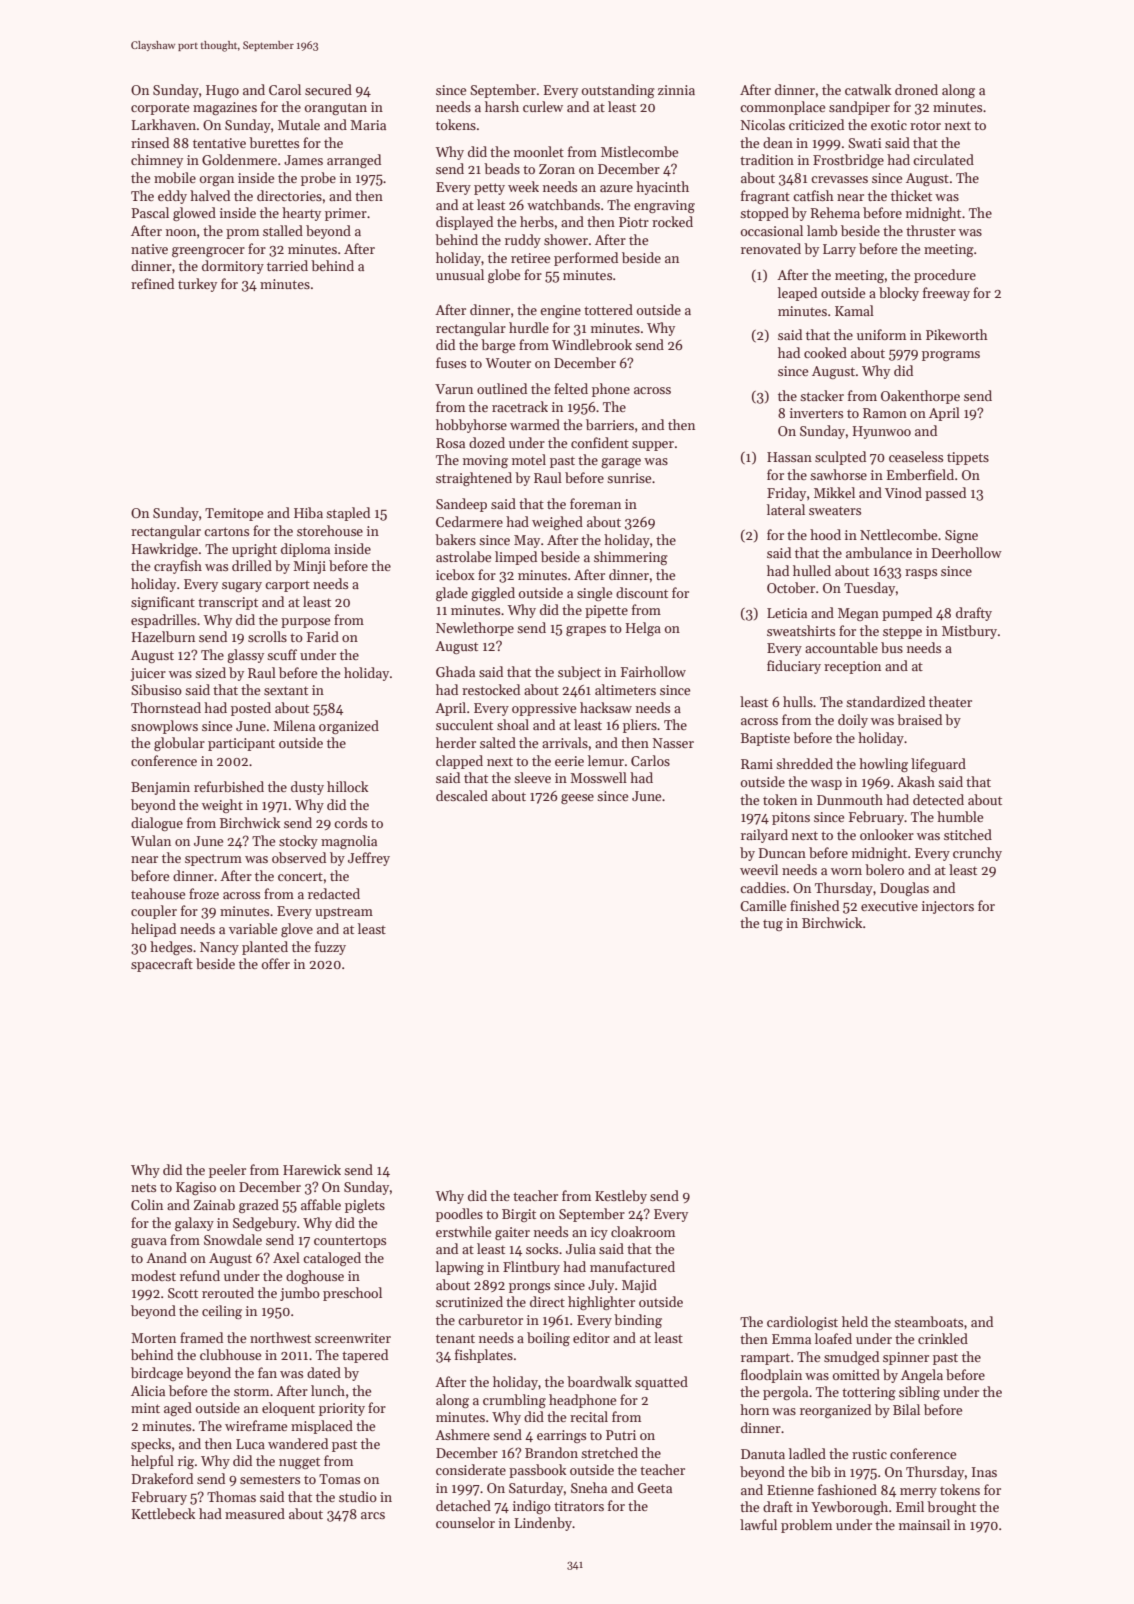 The width and height of the screenshot is (1134, 1604). I want to click on Kestleby, so click(621, 1197).
